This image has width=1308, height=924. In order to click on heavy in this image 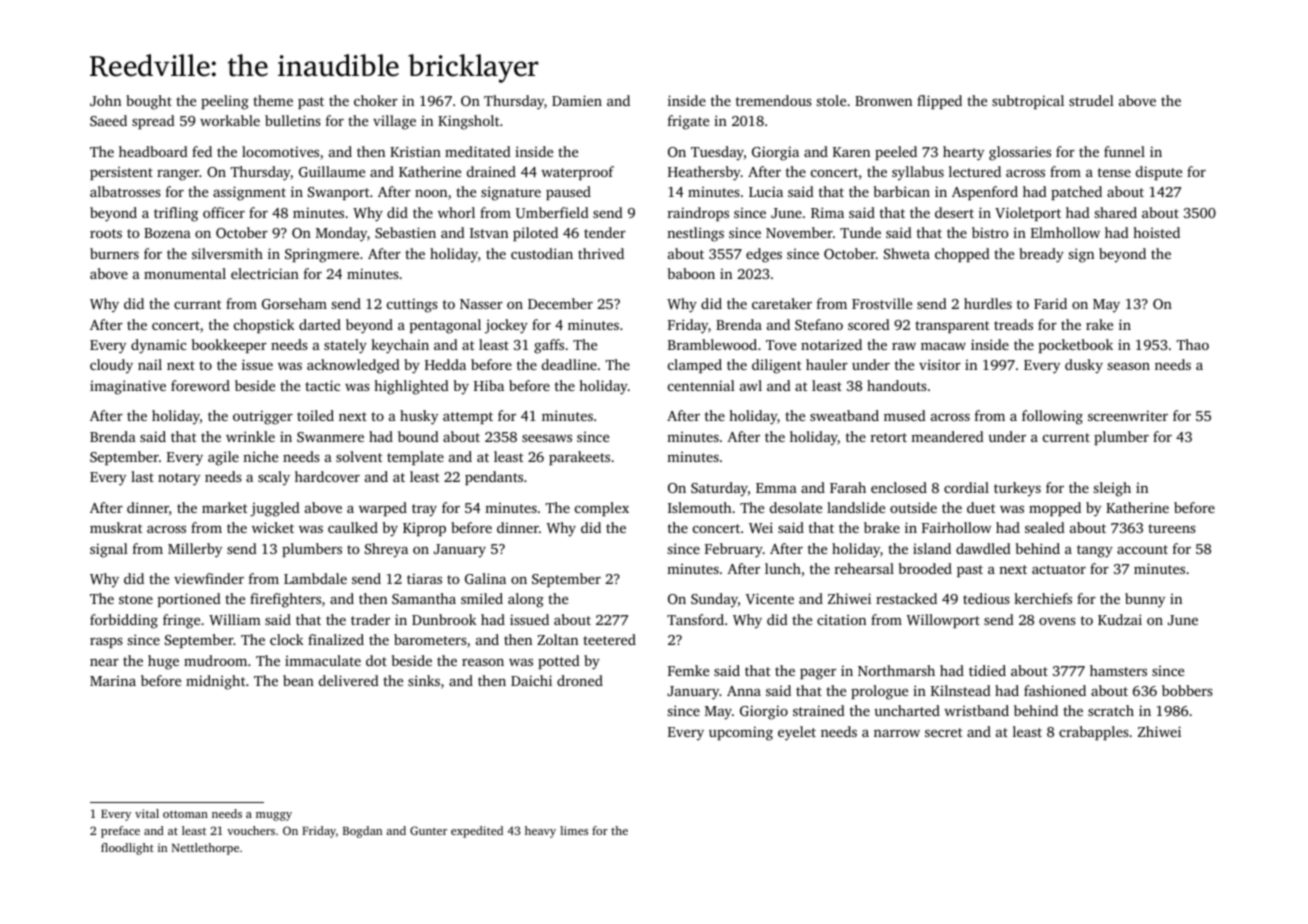, I will do `click(540, 832)`.
